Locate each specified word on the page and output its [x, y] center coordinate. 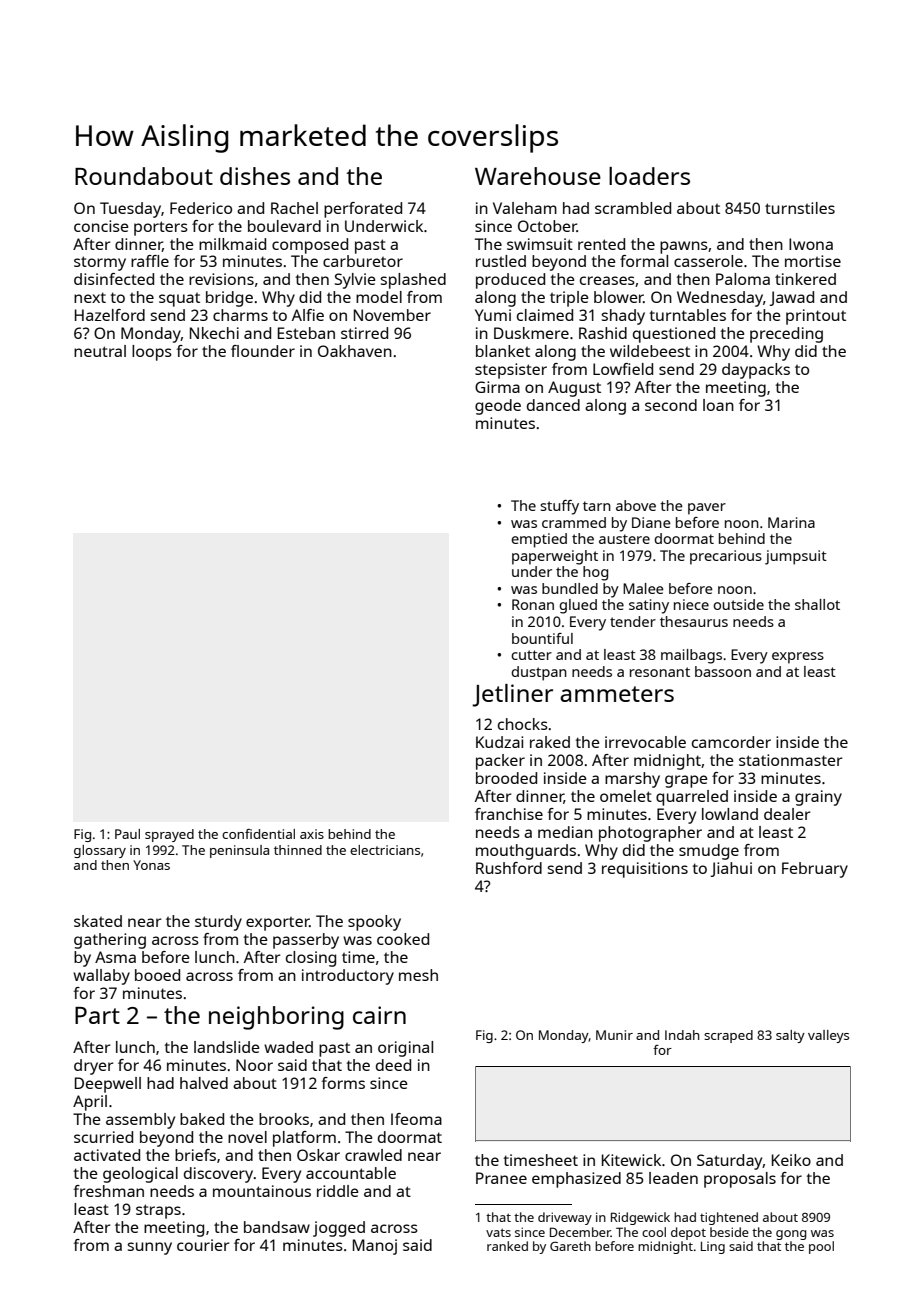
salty [790, 1036]
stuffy [559, 507]
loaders [649, 176]
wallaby [101, 977]
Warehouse [538, 176]
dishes [255, 176]
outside [738, 604]
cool [654, 1232]
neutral [100, 351]
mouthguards [526, 852]
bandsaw [277, 1227]
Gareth [570, 1246]
